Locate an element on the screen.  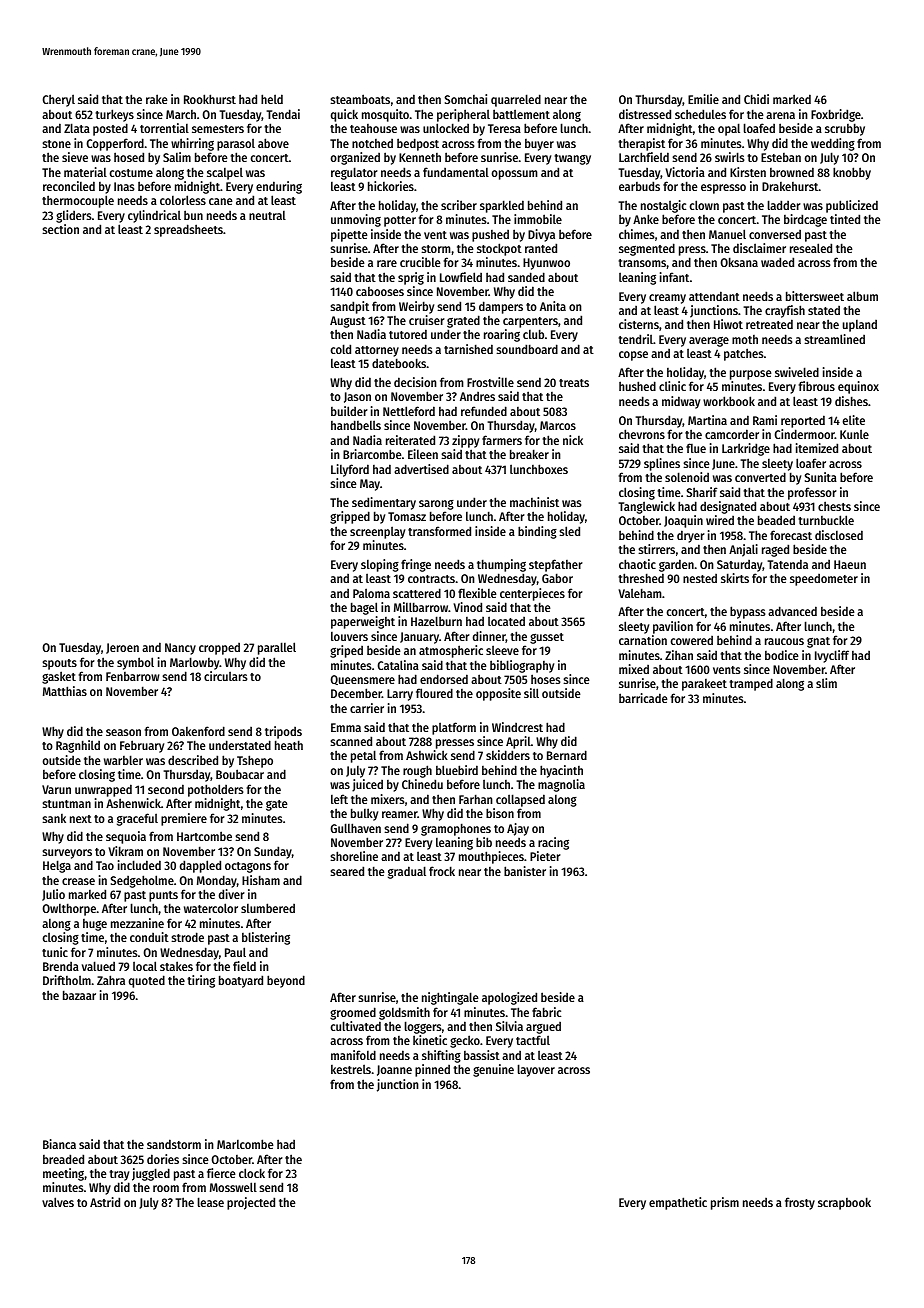
sanded is located at coordinates (526, 277).
